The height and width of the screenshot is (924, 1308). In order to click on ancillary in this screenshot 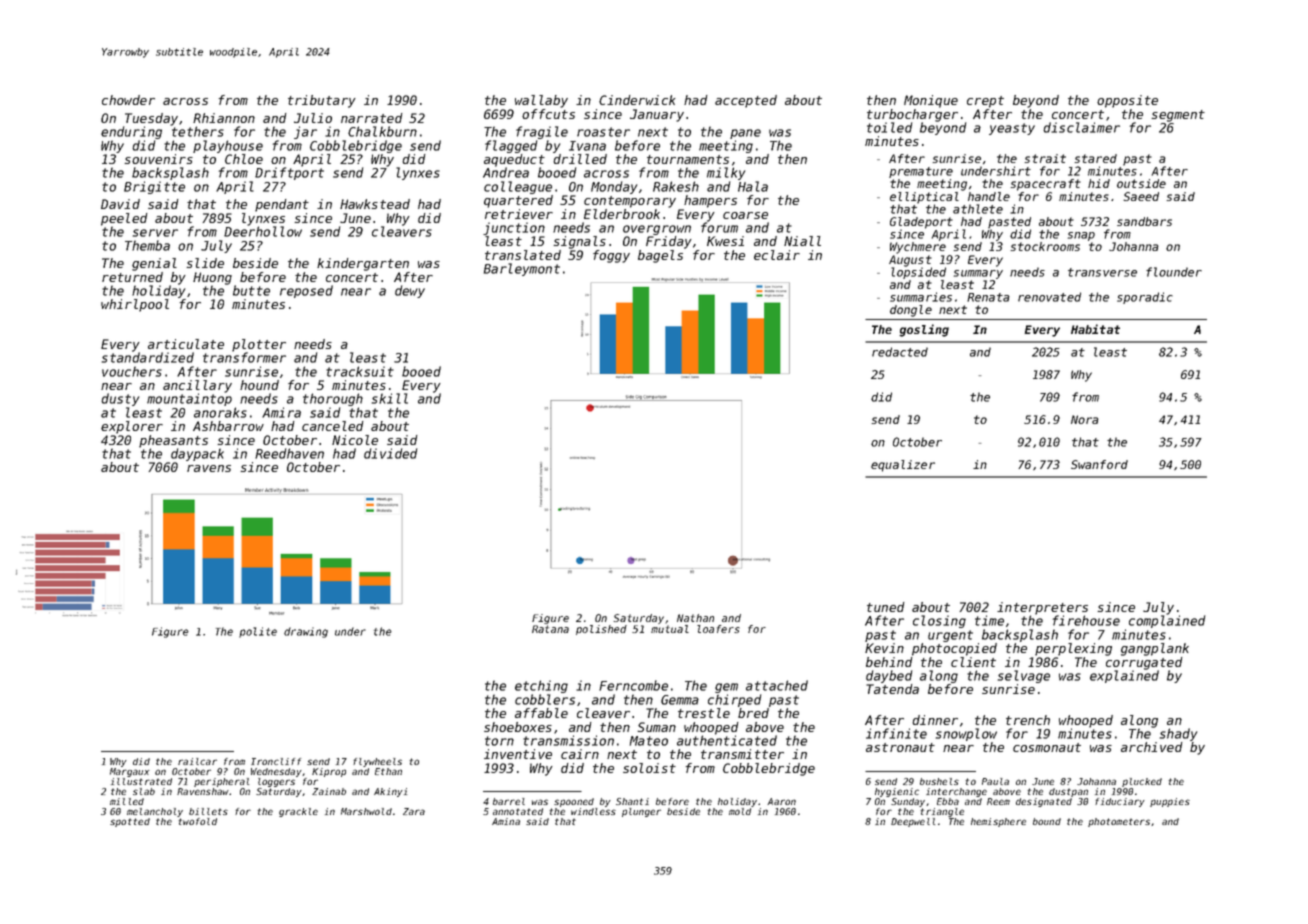, I will do `click(197, 386)`.
